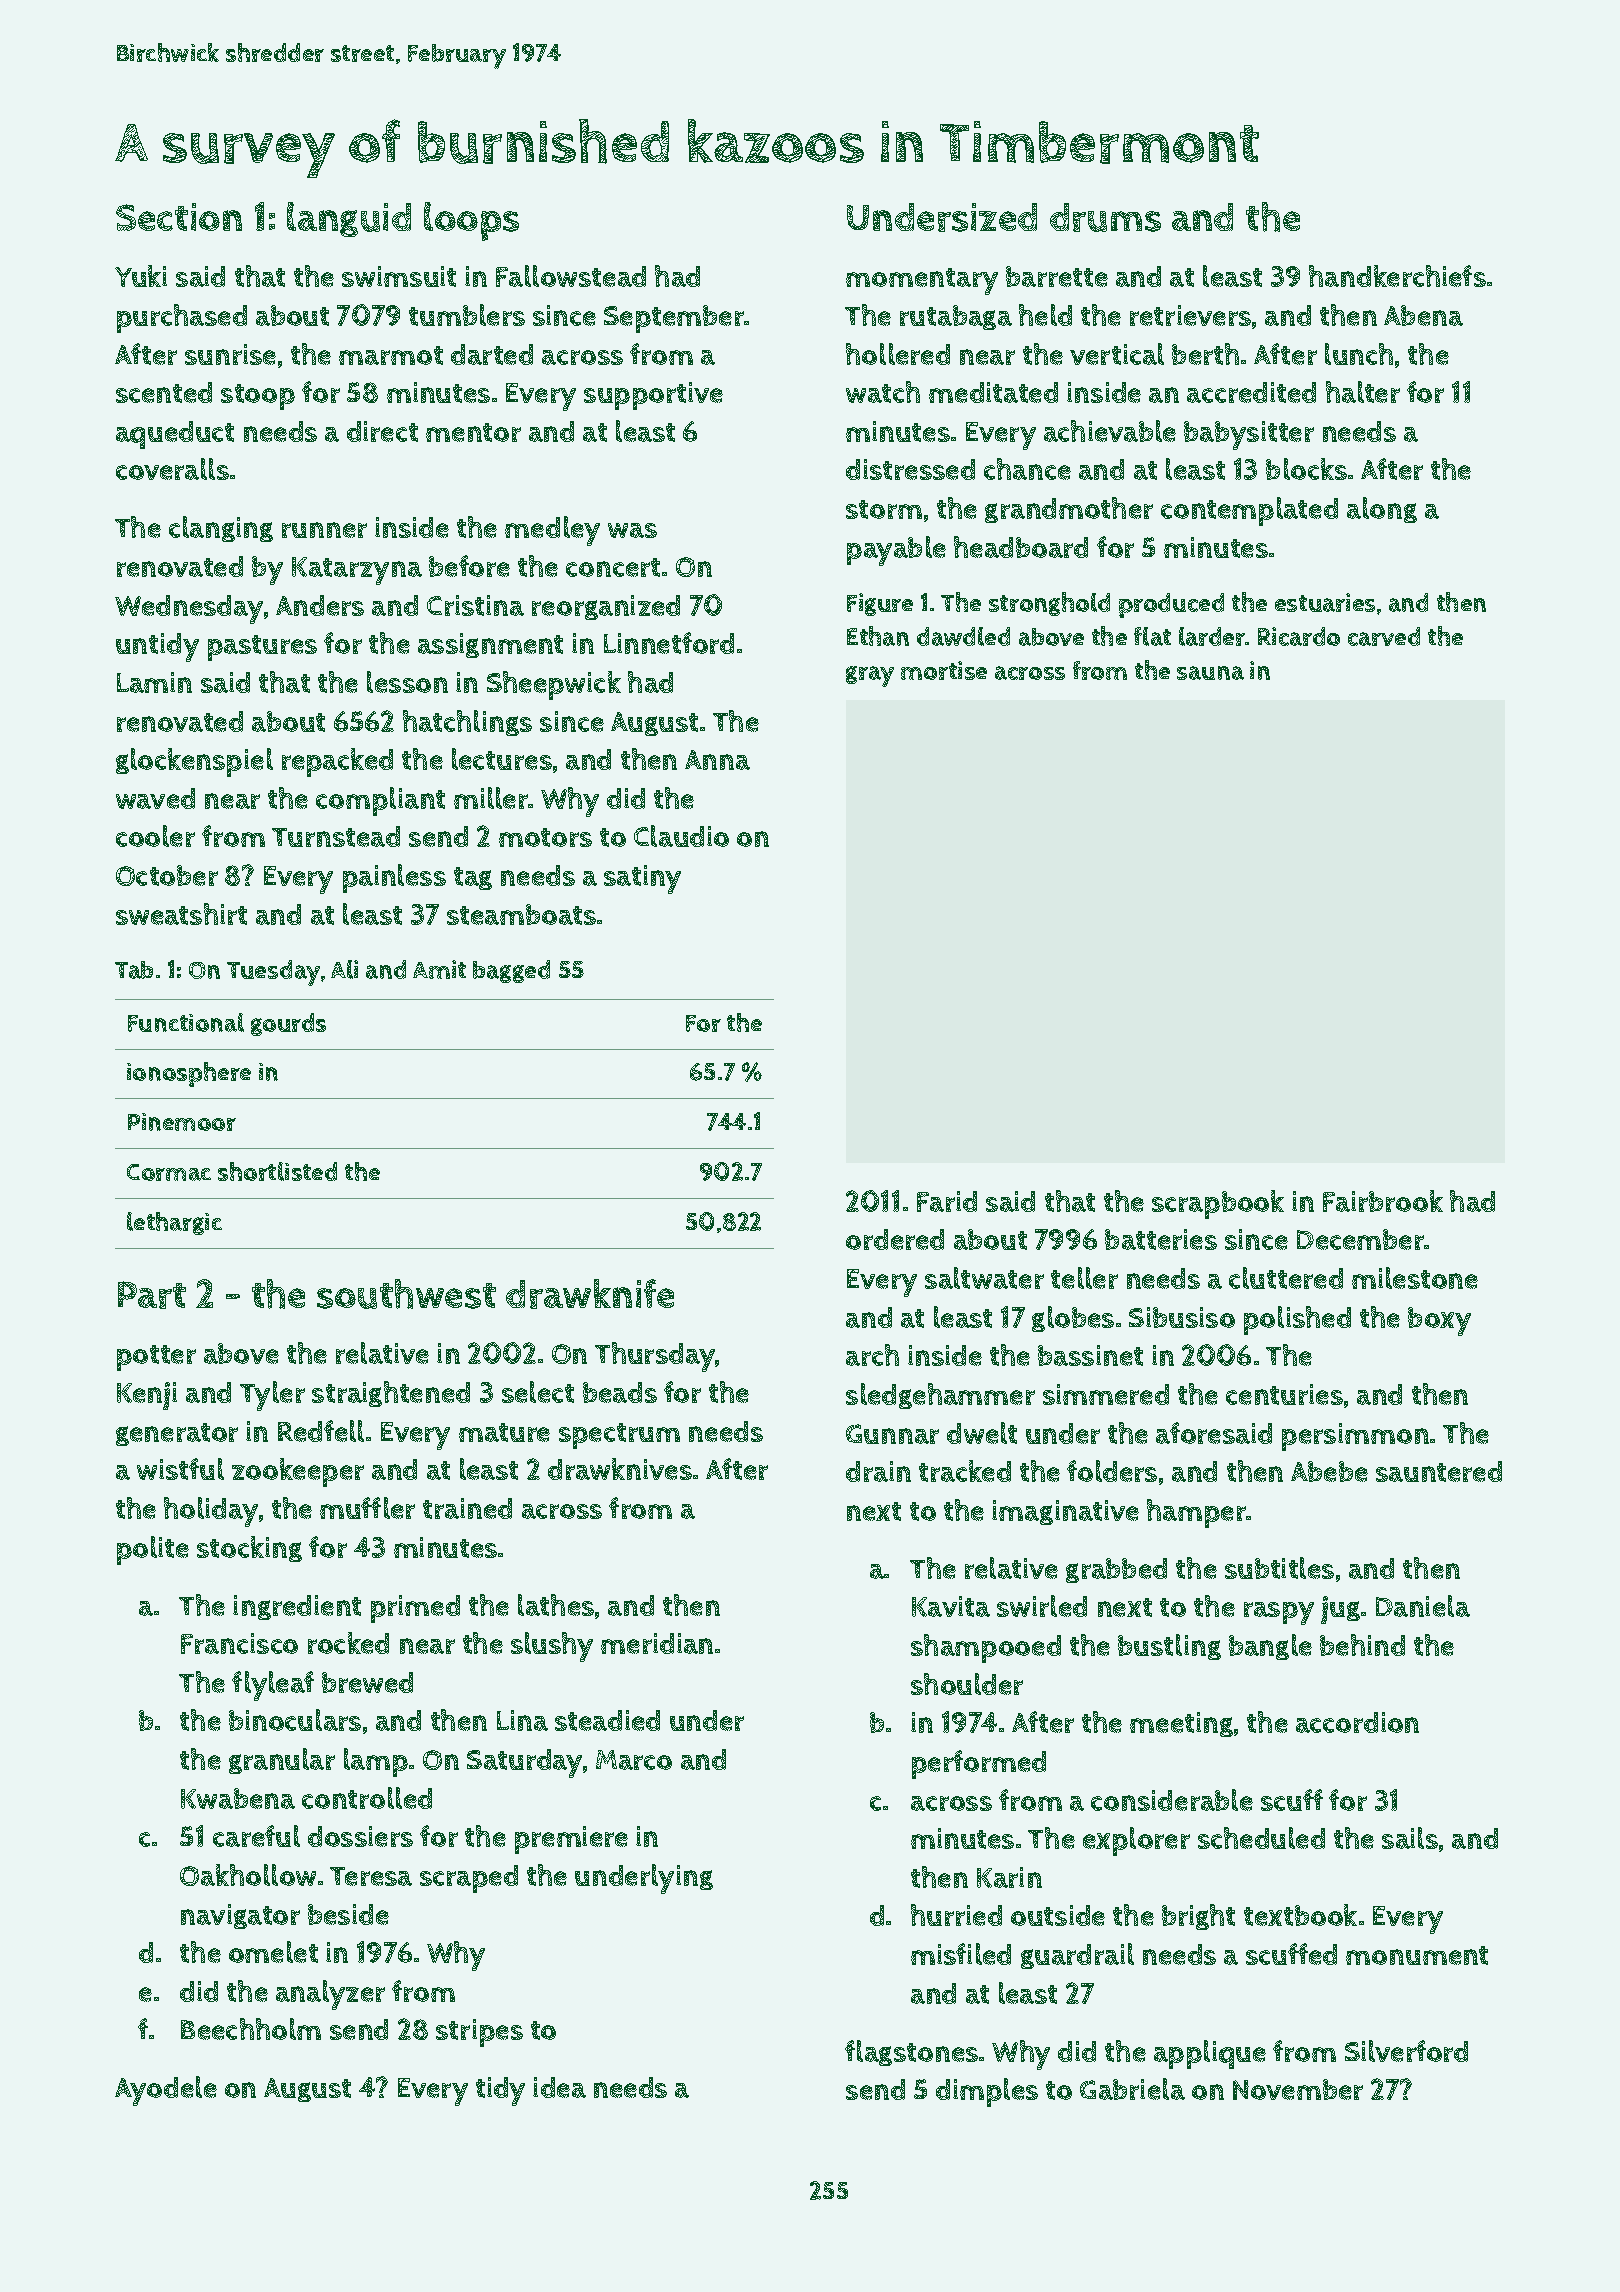 This document has height=2292, width=1620. What do you see at coordinates (479, 2033) in the document?
I see `stripes` at bounding box center [479, 2033].
